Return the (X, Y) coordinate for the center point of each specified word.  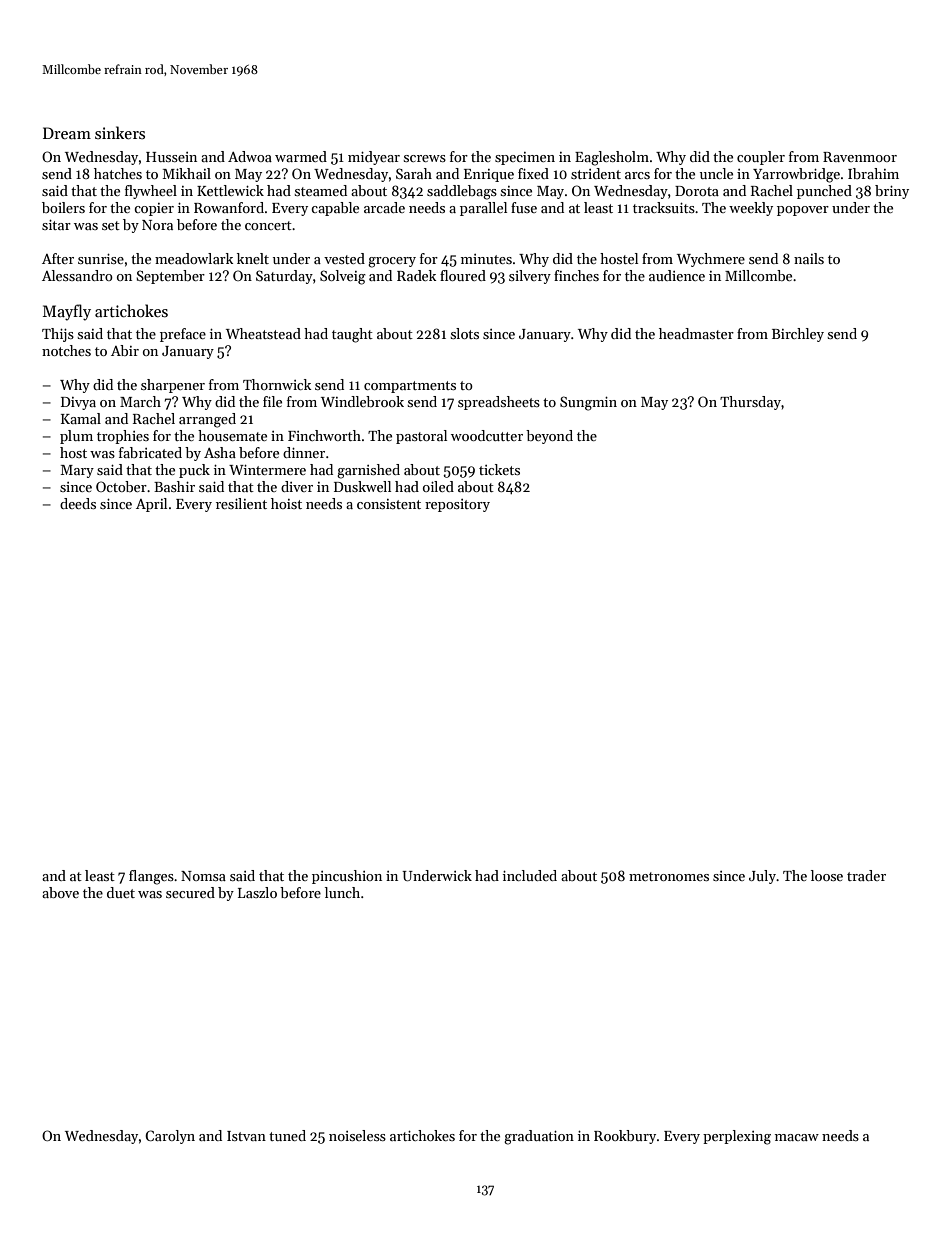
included (530, 875)
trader (866, 875)
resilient (241, 503)
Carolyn (170, 1137)
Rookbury (625, 1137)
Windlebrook (362, 401)
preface (183, 335)
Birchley (798, 335)
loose (827, 875)
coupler (761, 158)
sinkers (120, 132)
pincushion (347, 877)
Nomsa (203, 876)
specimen (525, 158)
